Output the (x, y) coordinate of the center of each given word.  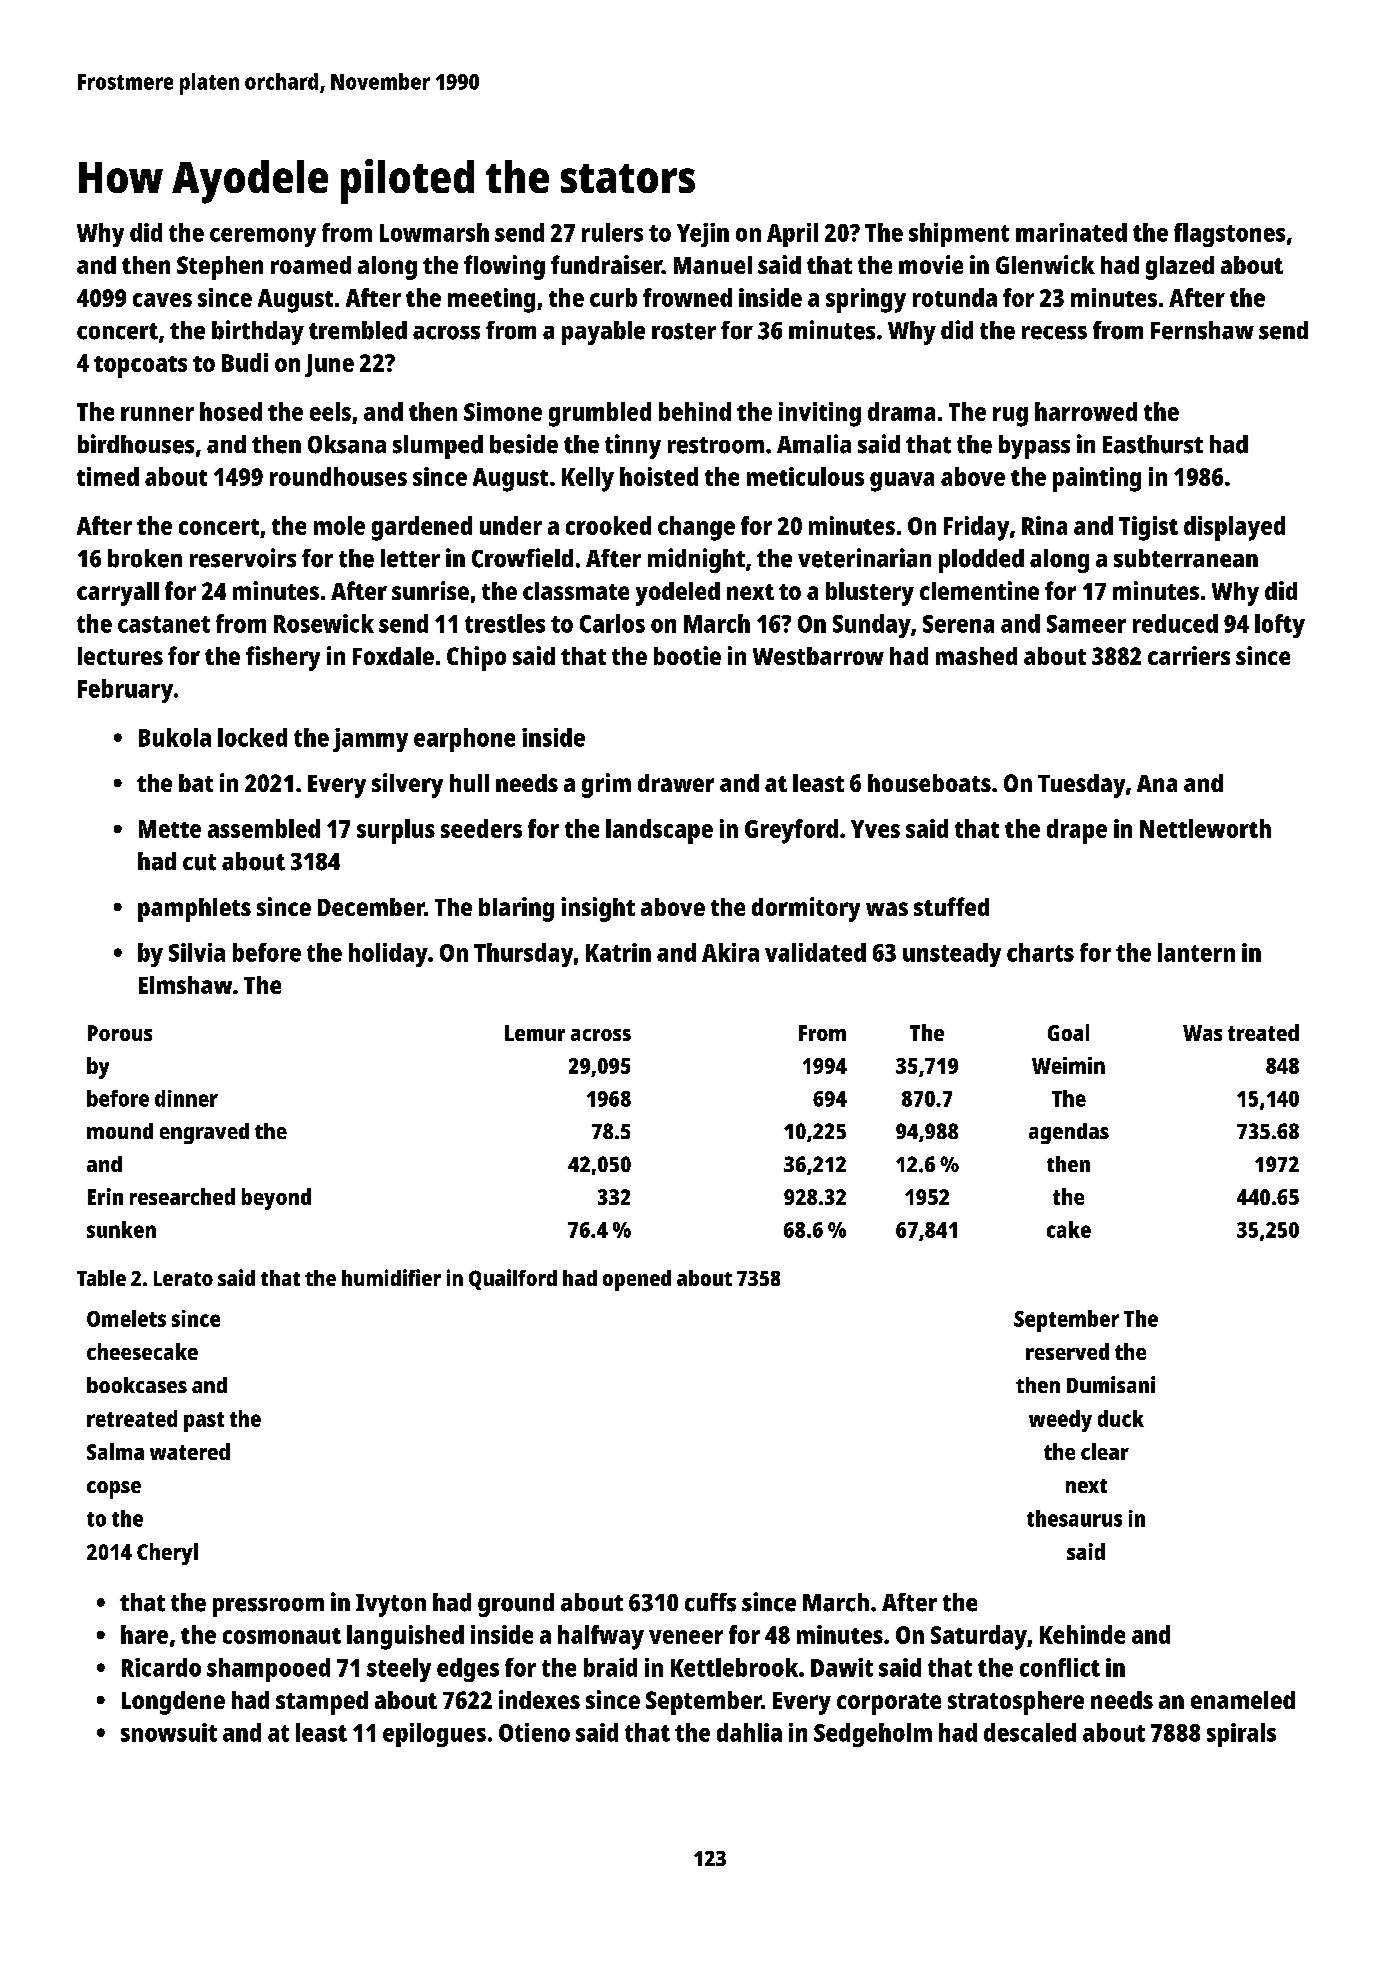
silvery (407, 785)
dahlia (749, 1732)
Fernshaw (1202, 330)
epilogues (434, 1735)
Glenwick (1045, 264)
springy (866, 300)
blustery (870, 594)
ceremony (263, 237)
